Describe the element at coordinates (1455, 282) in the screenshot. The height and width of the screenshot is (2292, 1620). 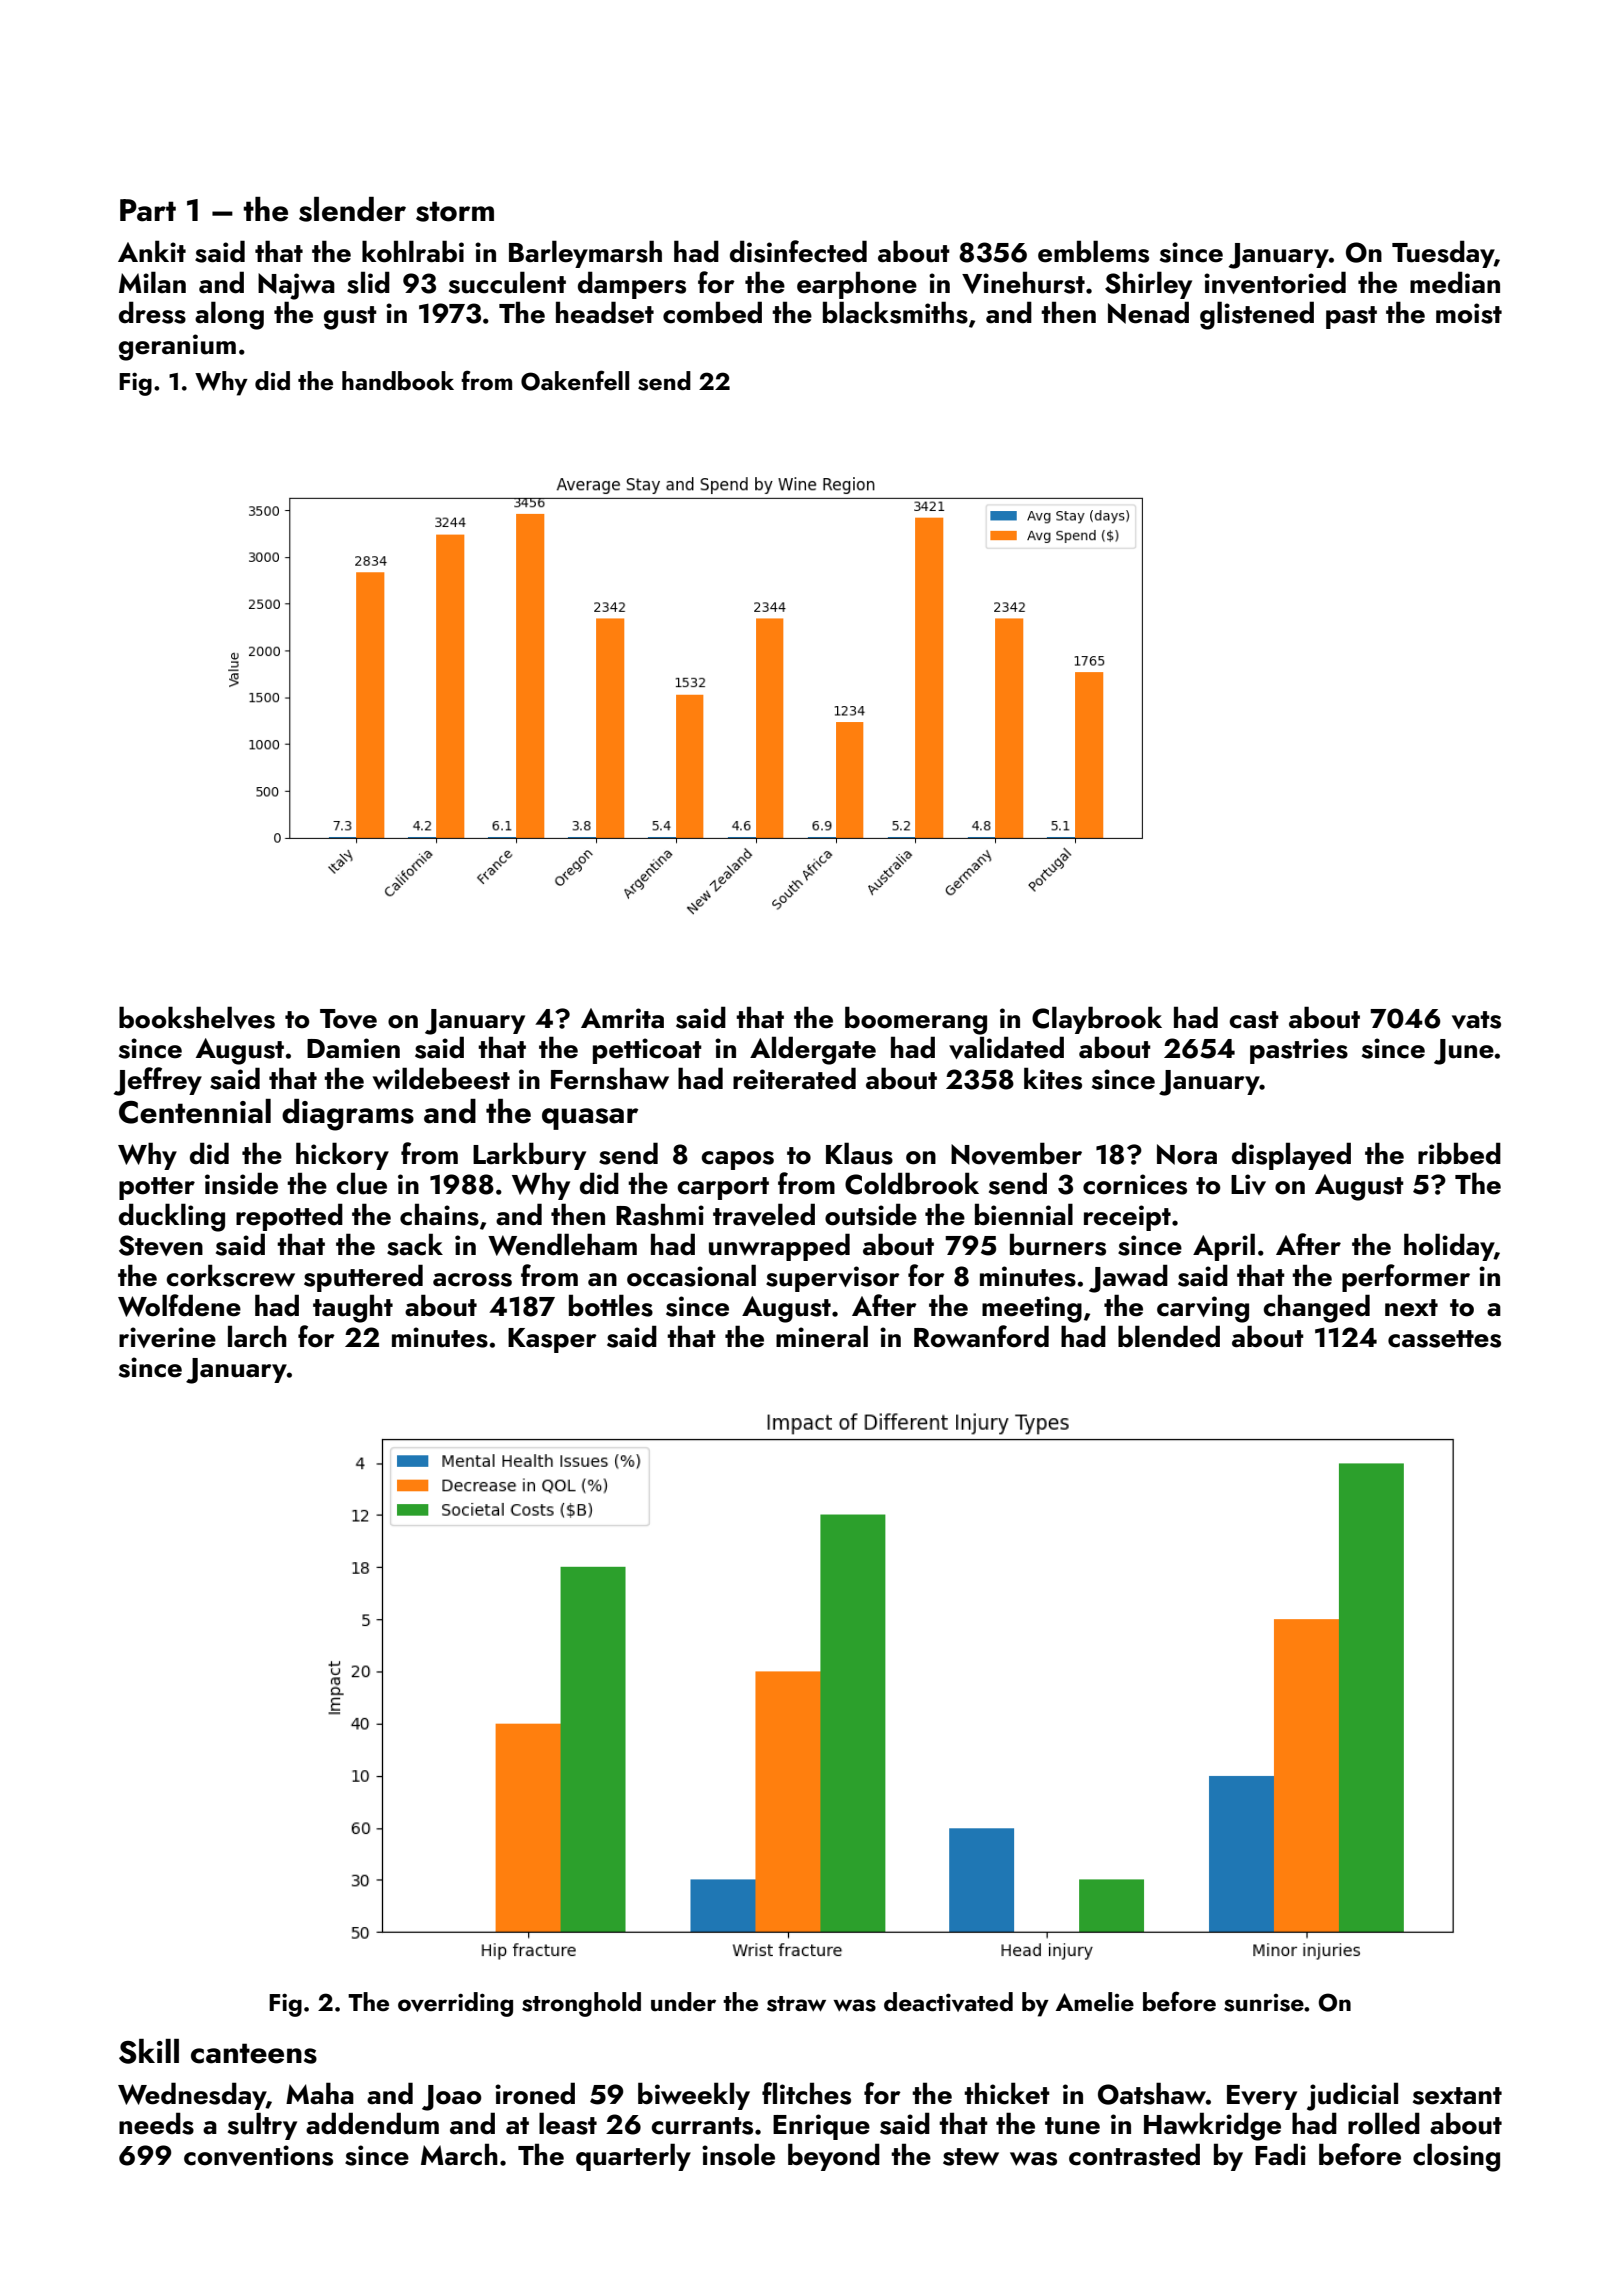
I see `median` at that location.
